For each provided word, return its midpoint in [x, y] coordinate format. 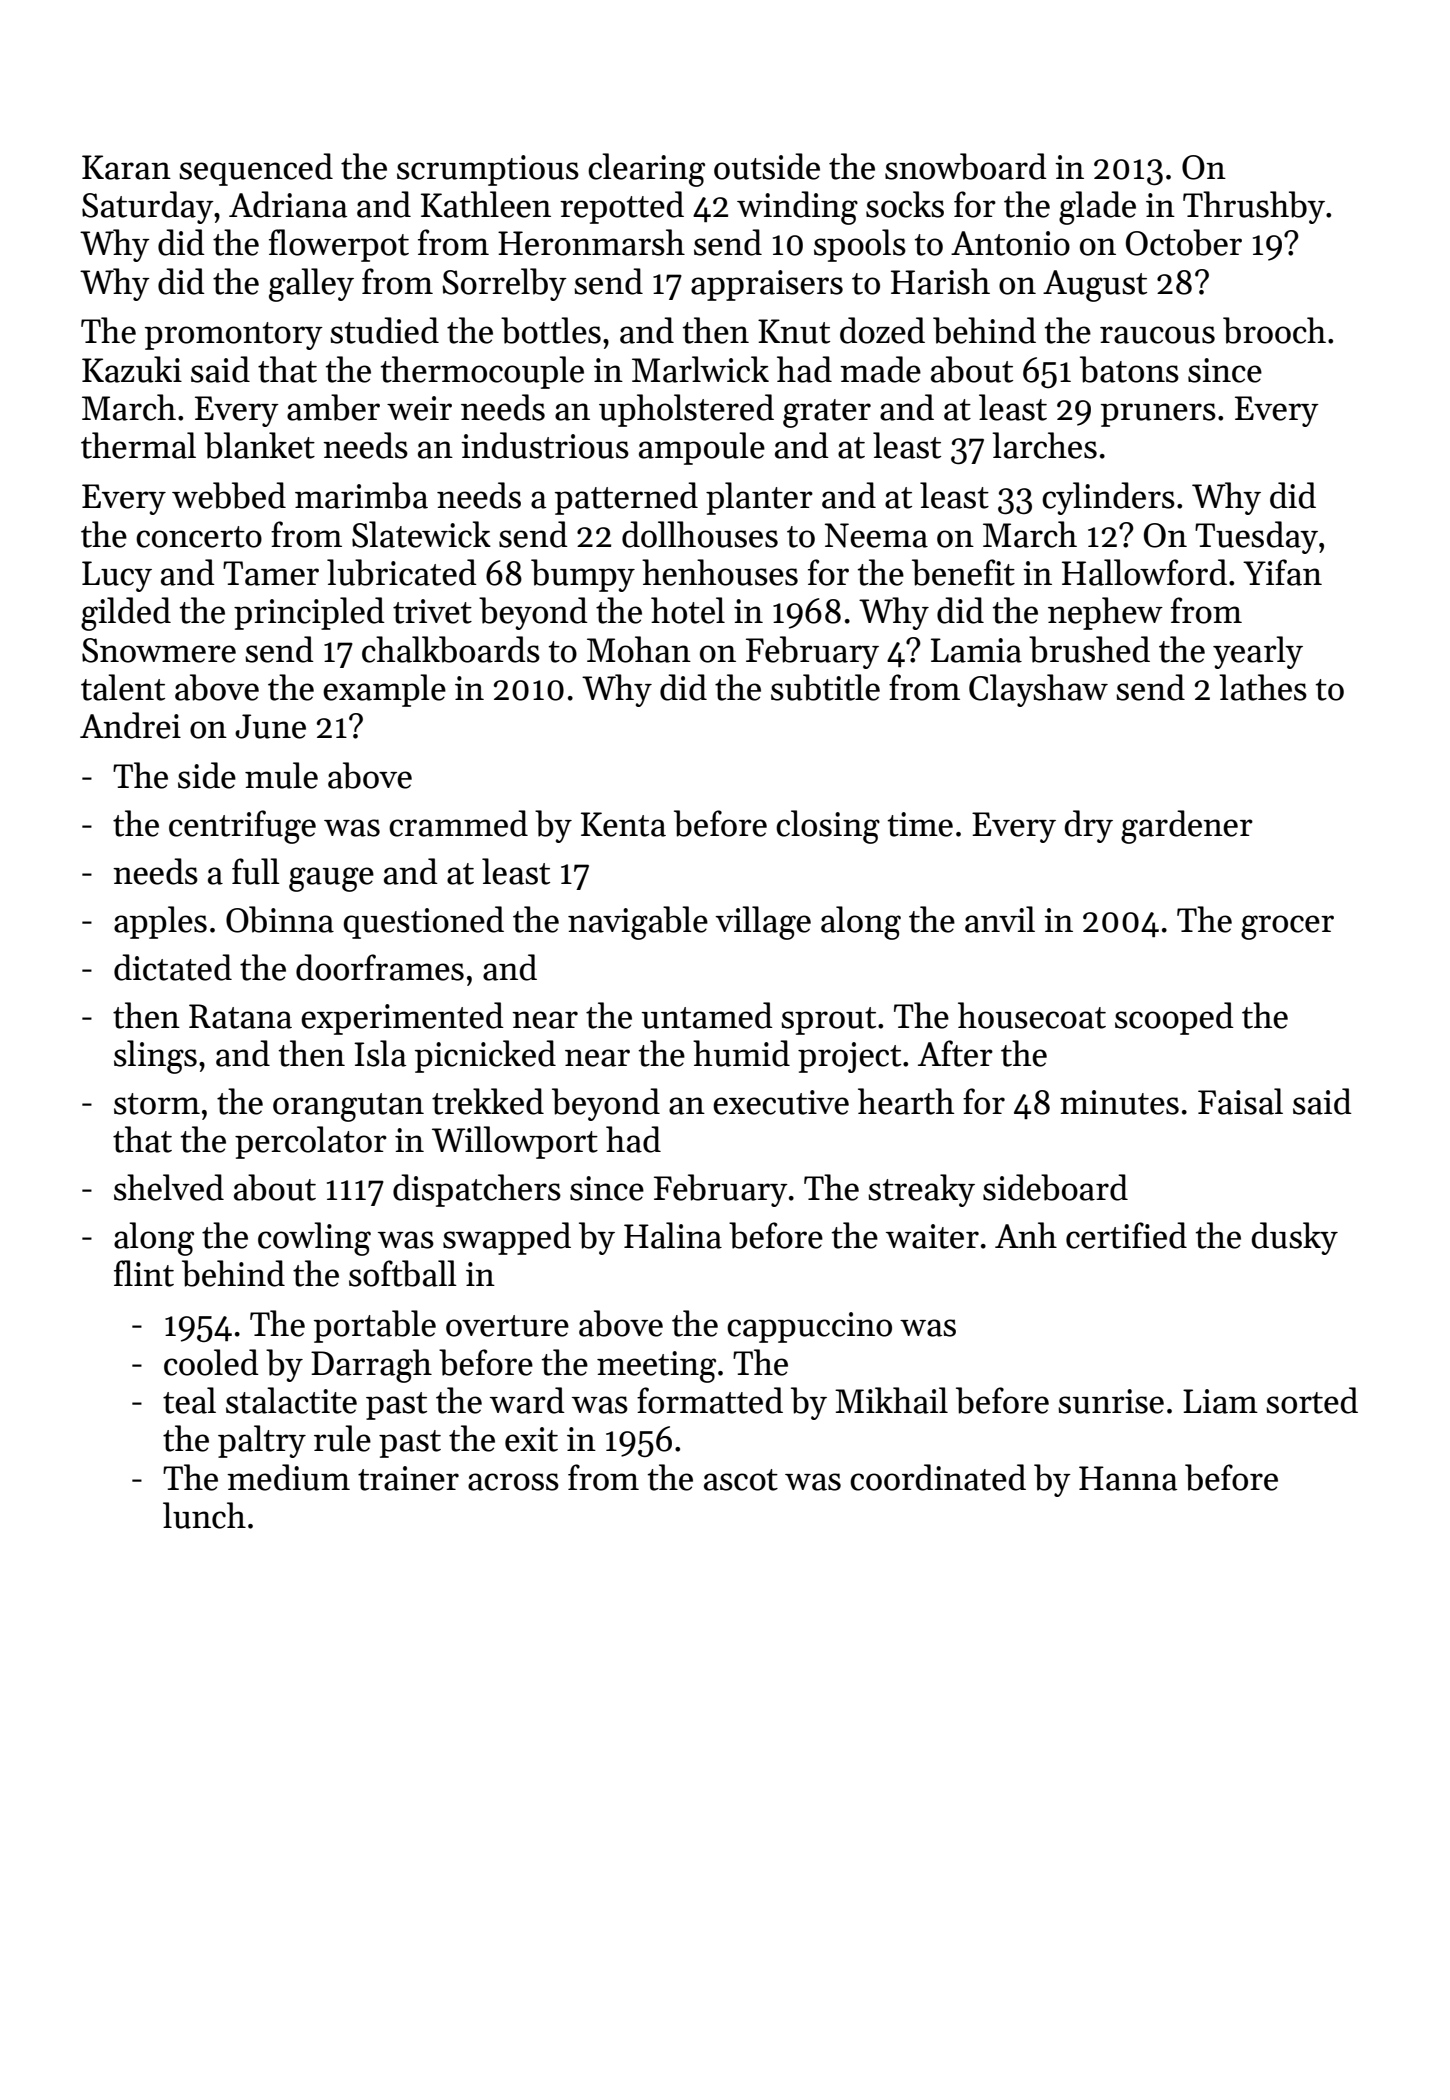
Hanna [1128, 1478]
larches [1044, 445]
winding [797, 208]
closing [828, 827]
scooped [1174, 1018]
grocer [1287, 927]
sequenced [256, 169]
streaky [921, 1190]
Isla [380, 1053]
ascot [741, 1480]
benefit [963, 572]
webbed [229, 495]
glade [1097, 208]
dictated [173, 967]
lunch [204, 1515]
